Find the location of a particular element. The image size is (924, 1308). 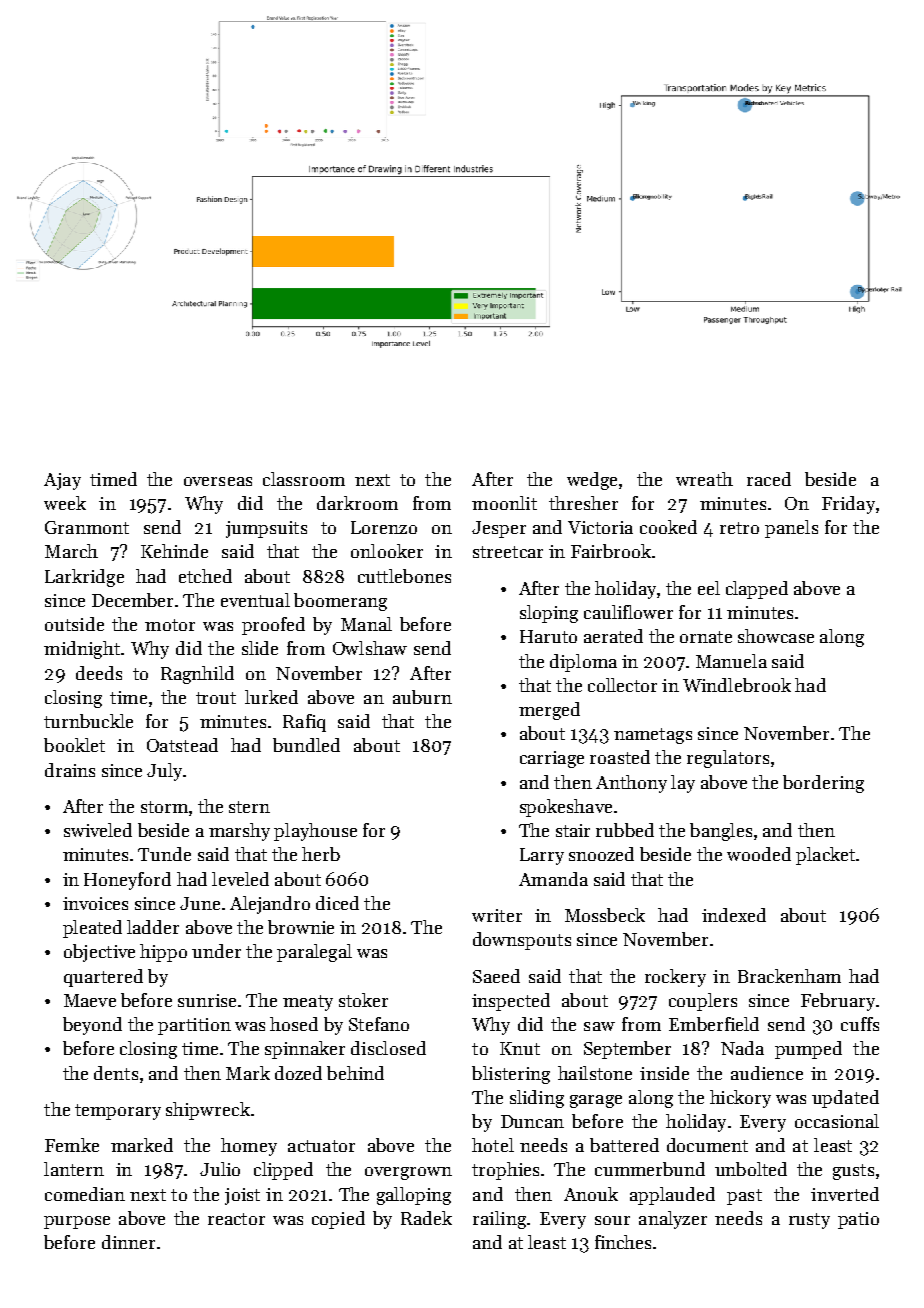

beyond is located at coordinates (92, 1026).
